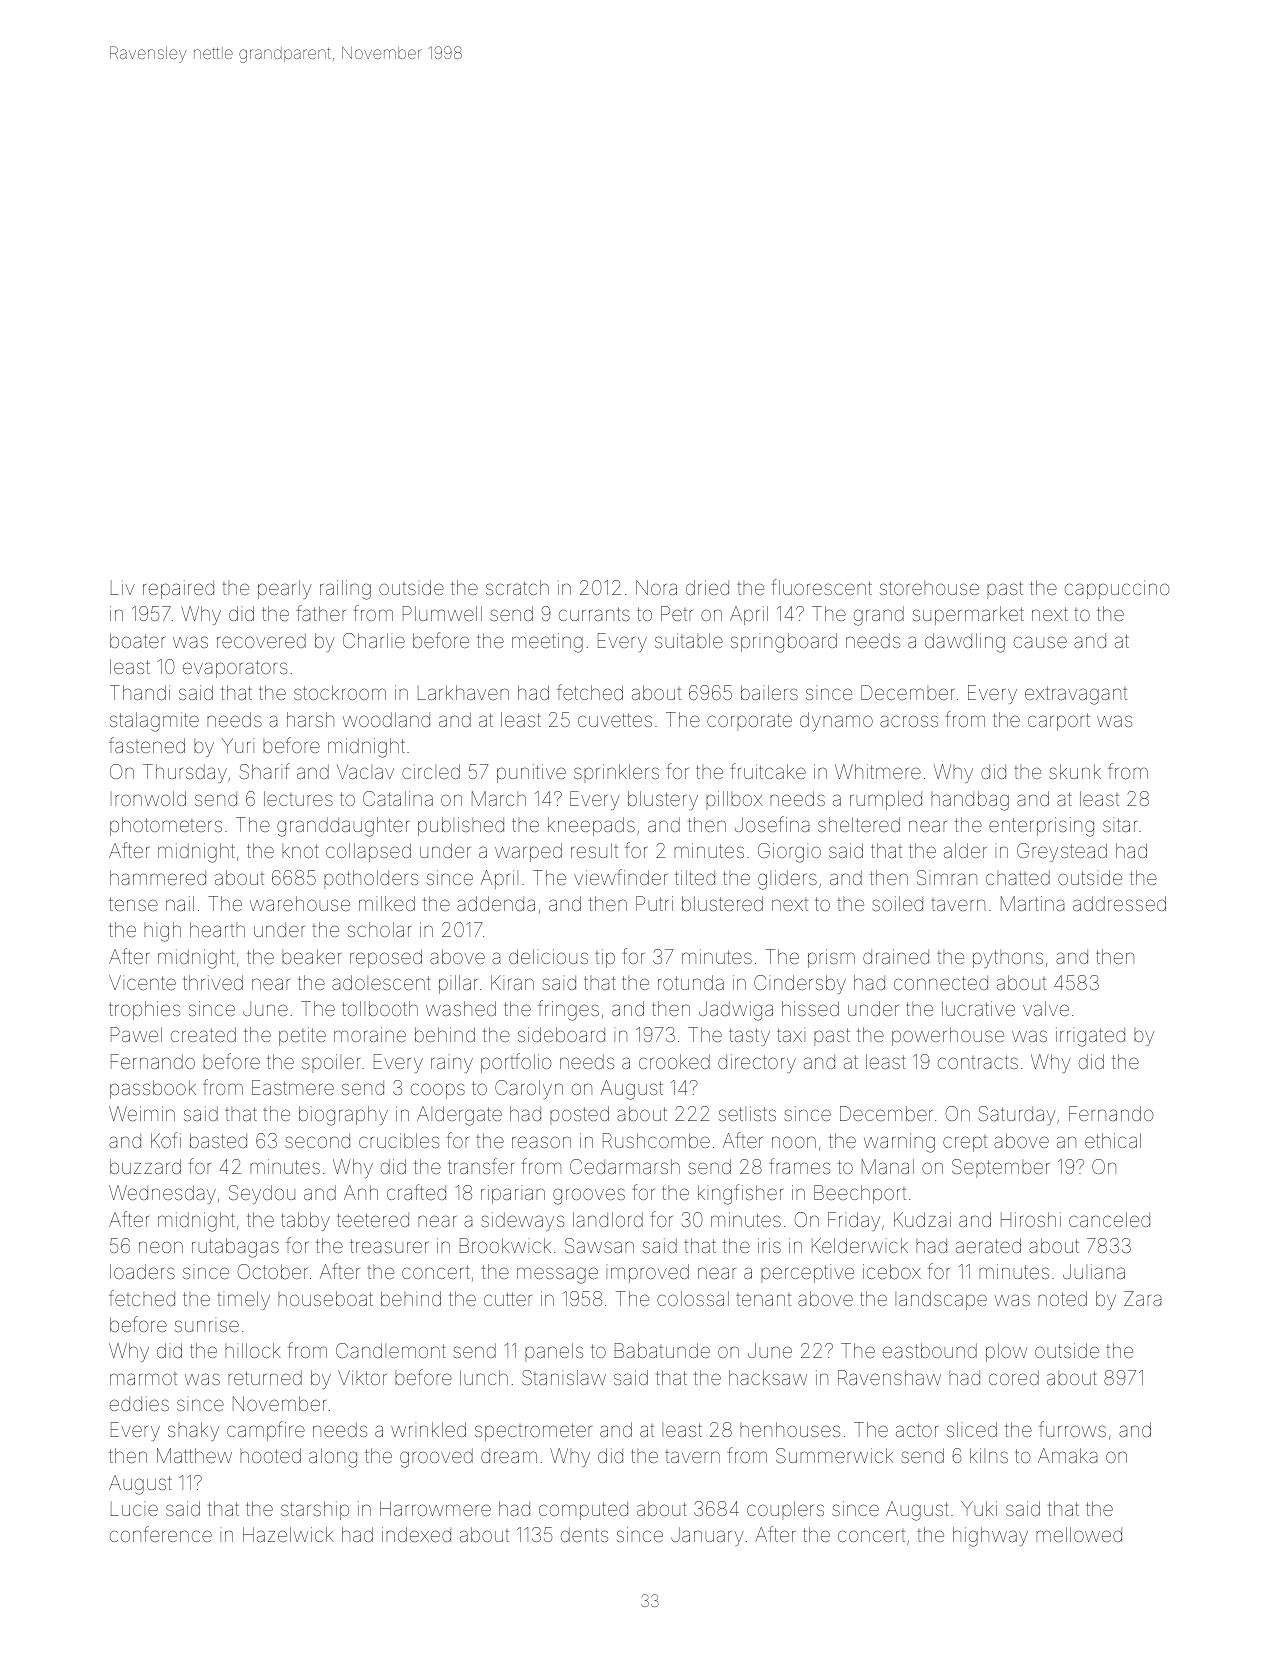 This page has width=1280, height=1657. I want to click on January, so click(707, 1536).
